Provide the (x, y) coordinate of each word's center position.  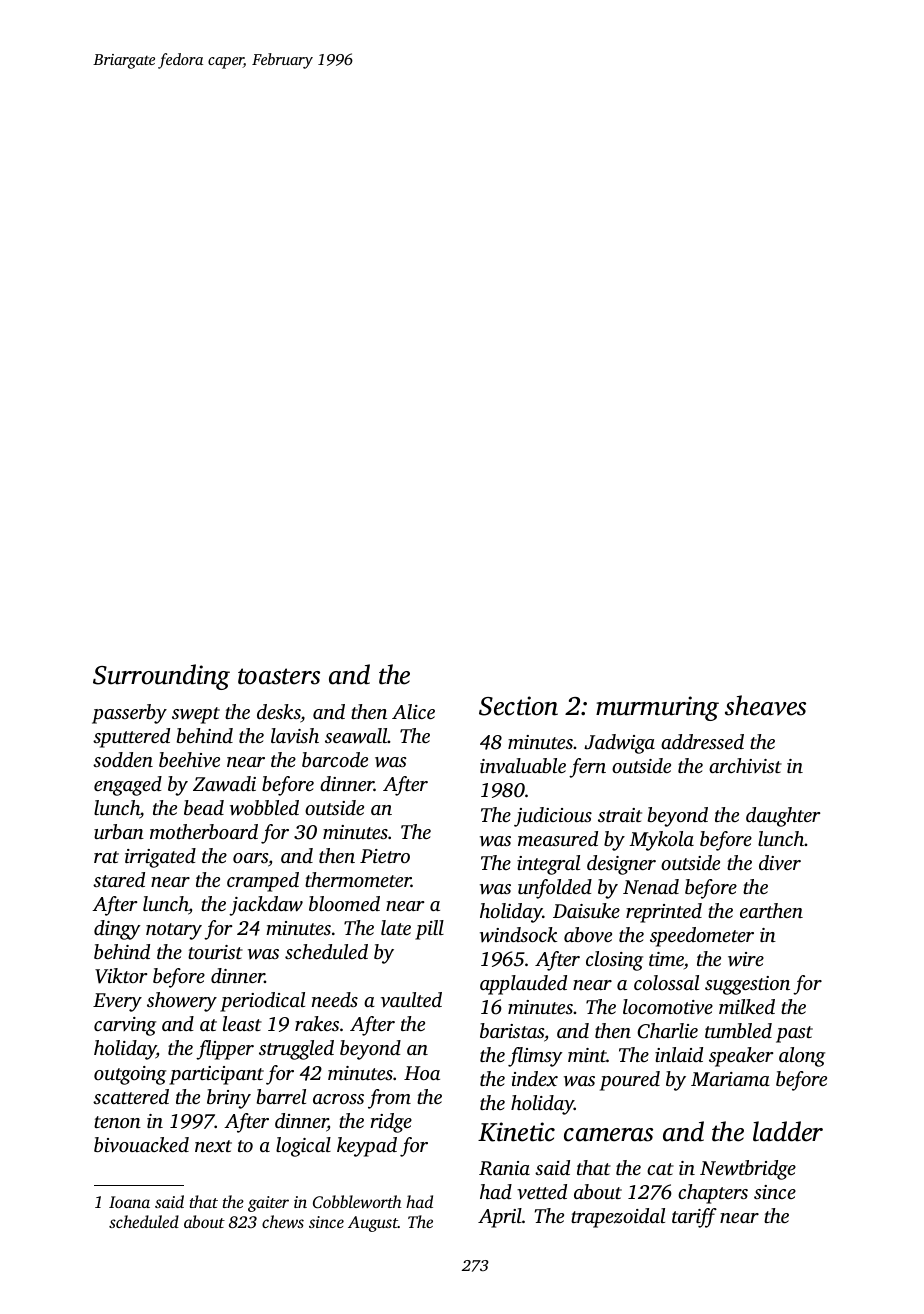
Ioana (129, 1202)
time (666, 959)
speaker (741, 1057)
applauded (523, 985)
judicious (553, 817)
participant (216, 1075)
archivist (745, 765)
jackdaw (266, 906)
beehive (189, 760)
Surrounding (161, 677)
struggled (296, 1050)
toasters (279, 676)
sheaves (765, 705)
